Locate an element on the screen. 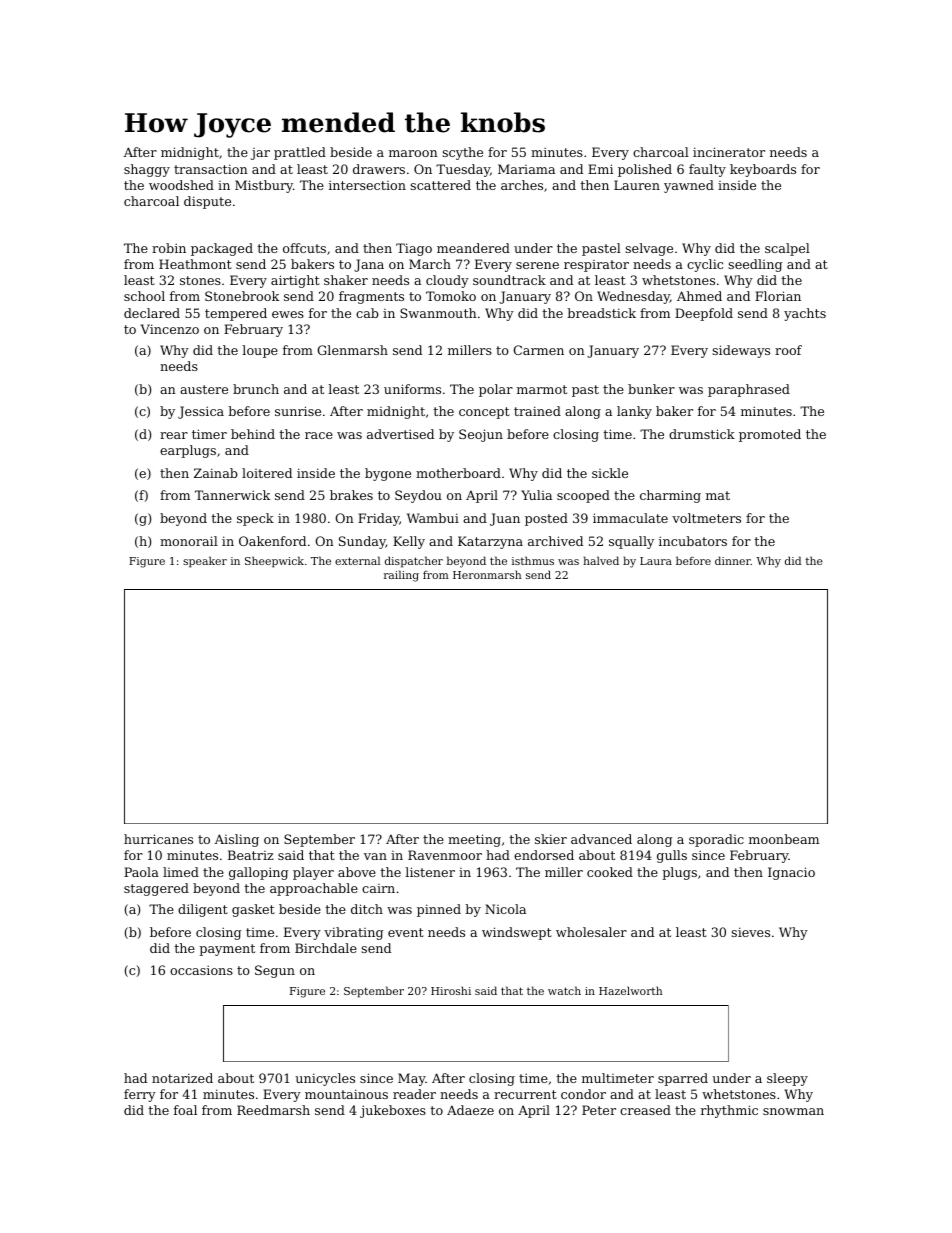 This screenshot has width=952, height=1233. ferry is located at coordinates (140, 1095).
